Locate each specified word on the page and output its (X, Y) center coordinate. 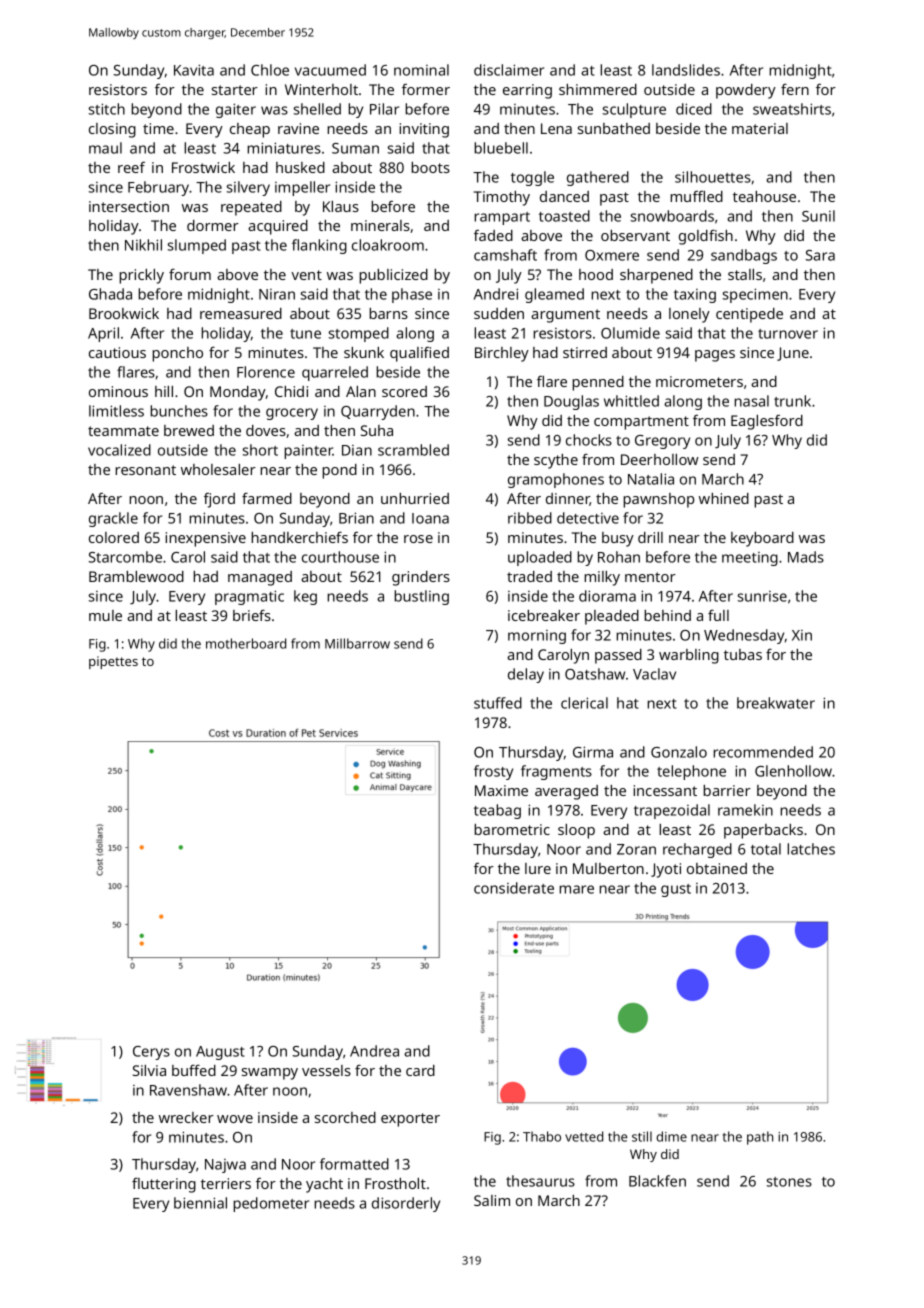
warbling (689, 656)
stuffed (498, 703)
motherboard (246, 643)
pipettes (113, 662)
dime (672, 1136)
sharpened (656, 276)
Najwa (225, 1166)
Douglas (571, 402)
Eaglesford (767, 422)
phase (412, 295)
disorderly (406, 1204)
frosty (493, 772)
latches (811, 849)
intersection (129, 206)
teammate (123, 431)
